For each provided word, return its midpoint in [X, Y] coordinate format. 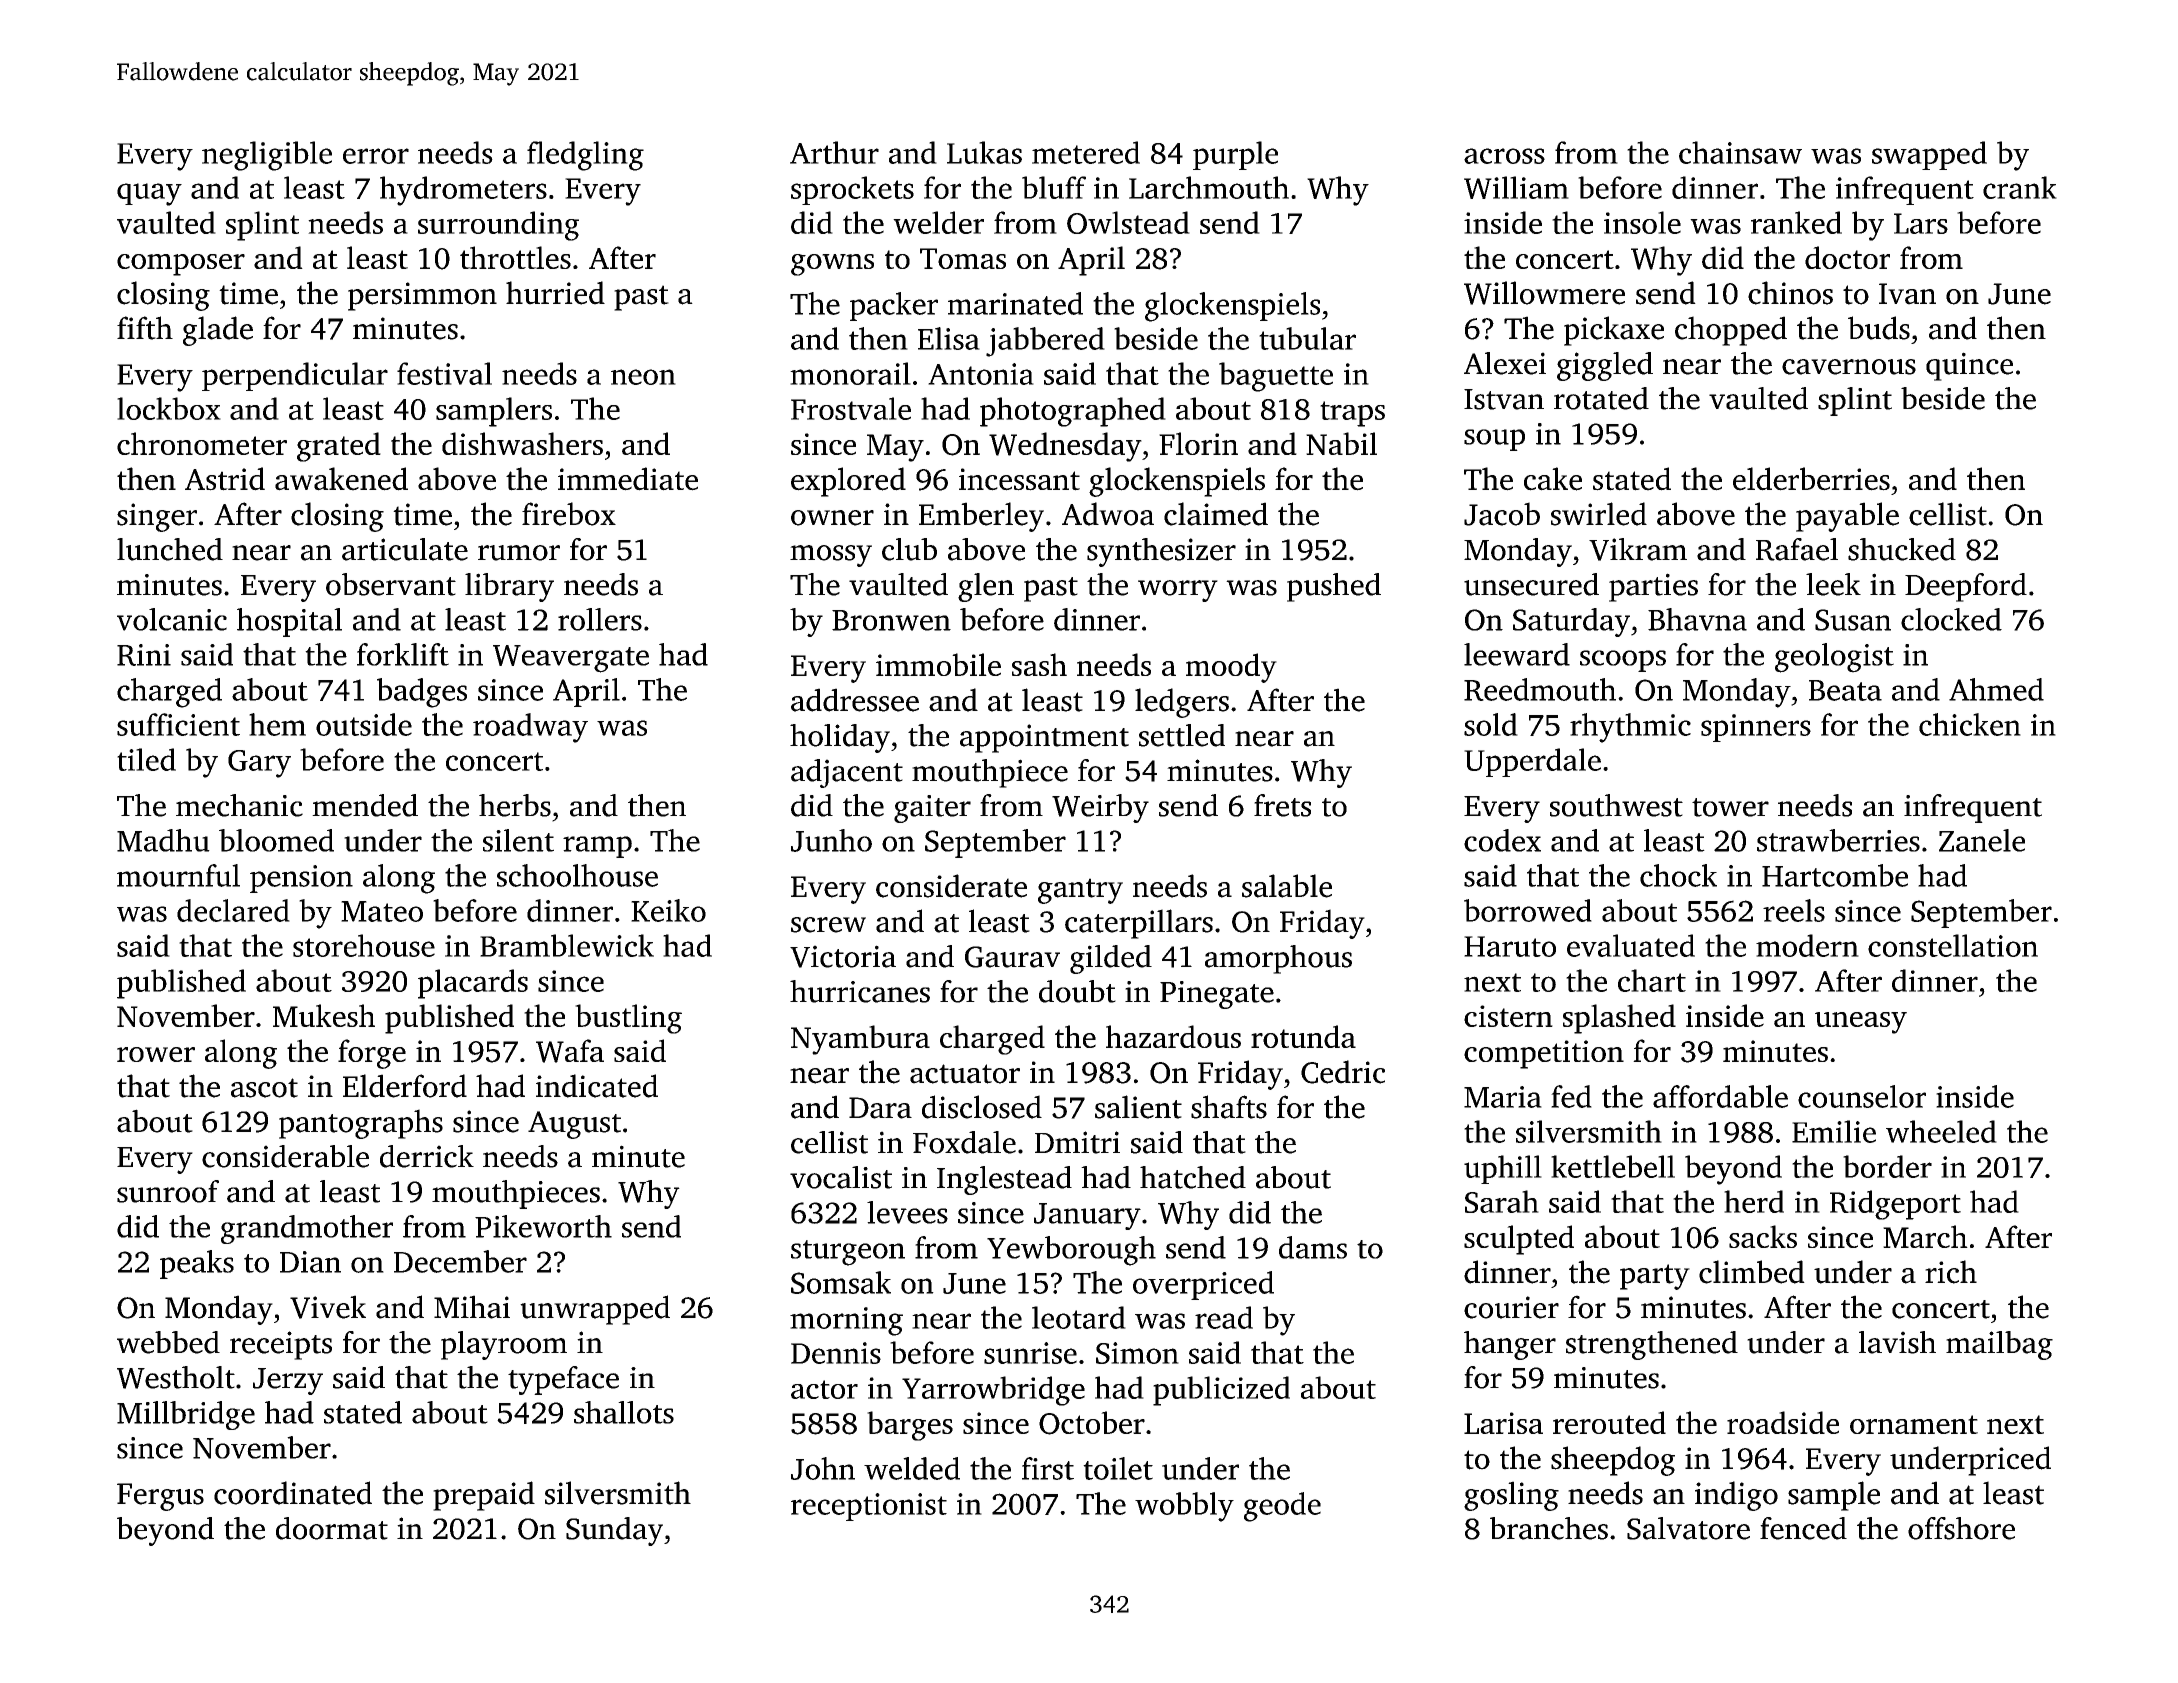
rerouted [1609, 1422]
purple [1235, 155]
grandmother [307, 1229]
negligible [267, 156]
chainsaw [1740, 152]
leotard [1079, 1317]
